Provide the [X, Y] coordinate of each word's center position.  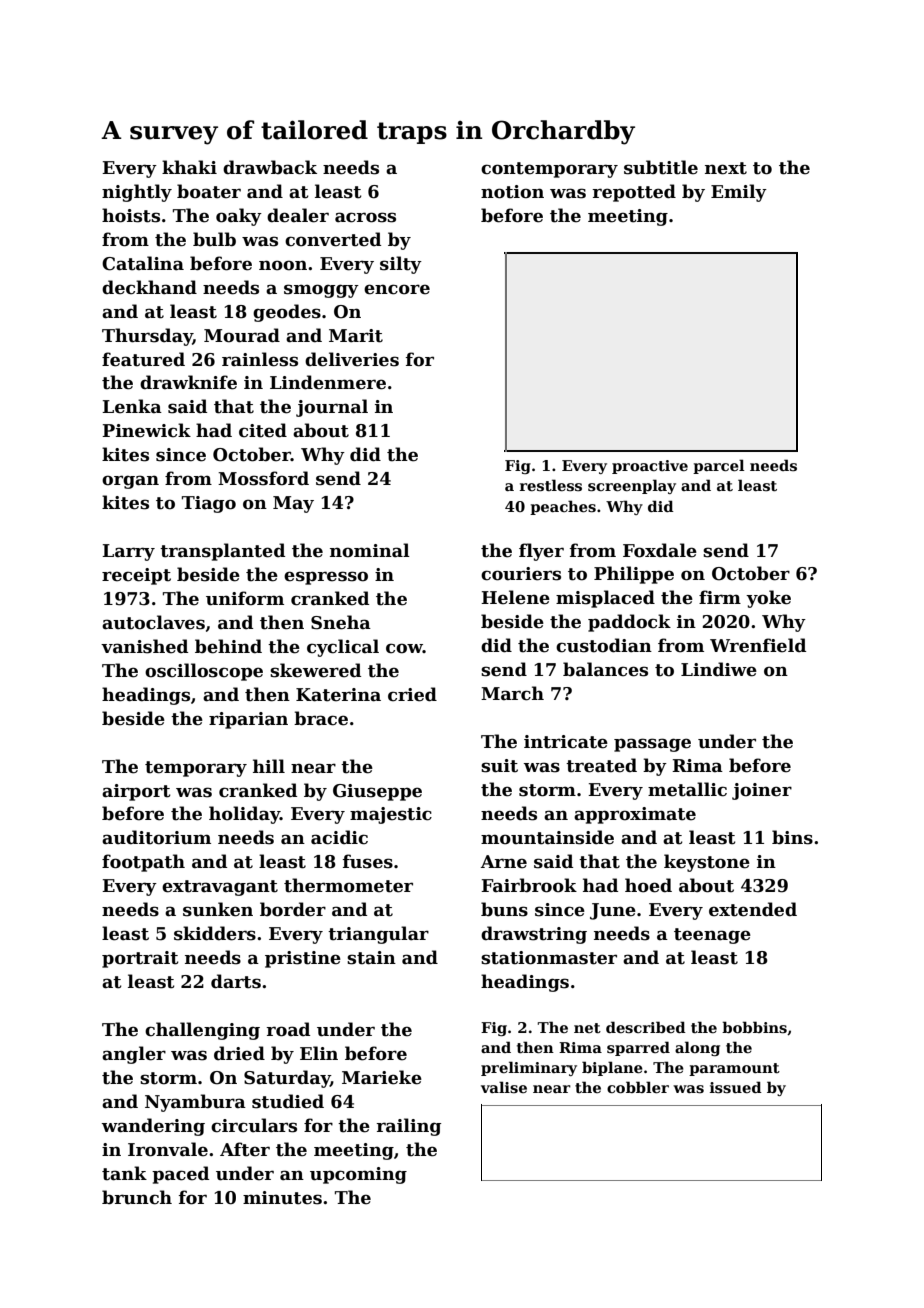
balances [605, 669]
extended [753, 909]
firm [720, 597]
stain [371, 958]
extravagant [220, 888]
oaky [239, 217]
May [293, 504]
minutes [282, 1198]
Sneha [341, 622]
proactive [650, 467]
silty [401, 265]
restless [551, 485]
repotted [634, 193]
